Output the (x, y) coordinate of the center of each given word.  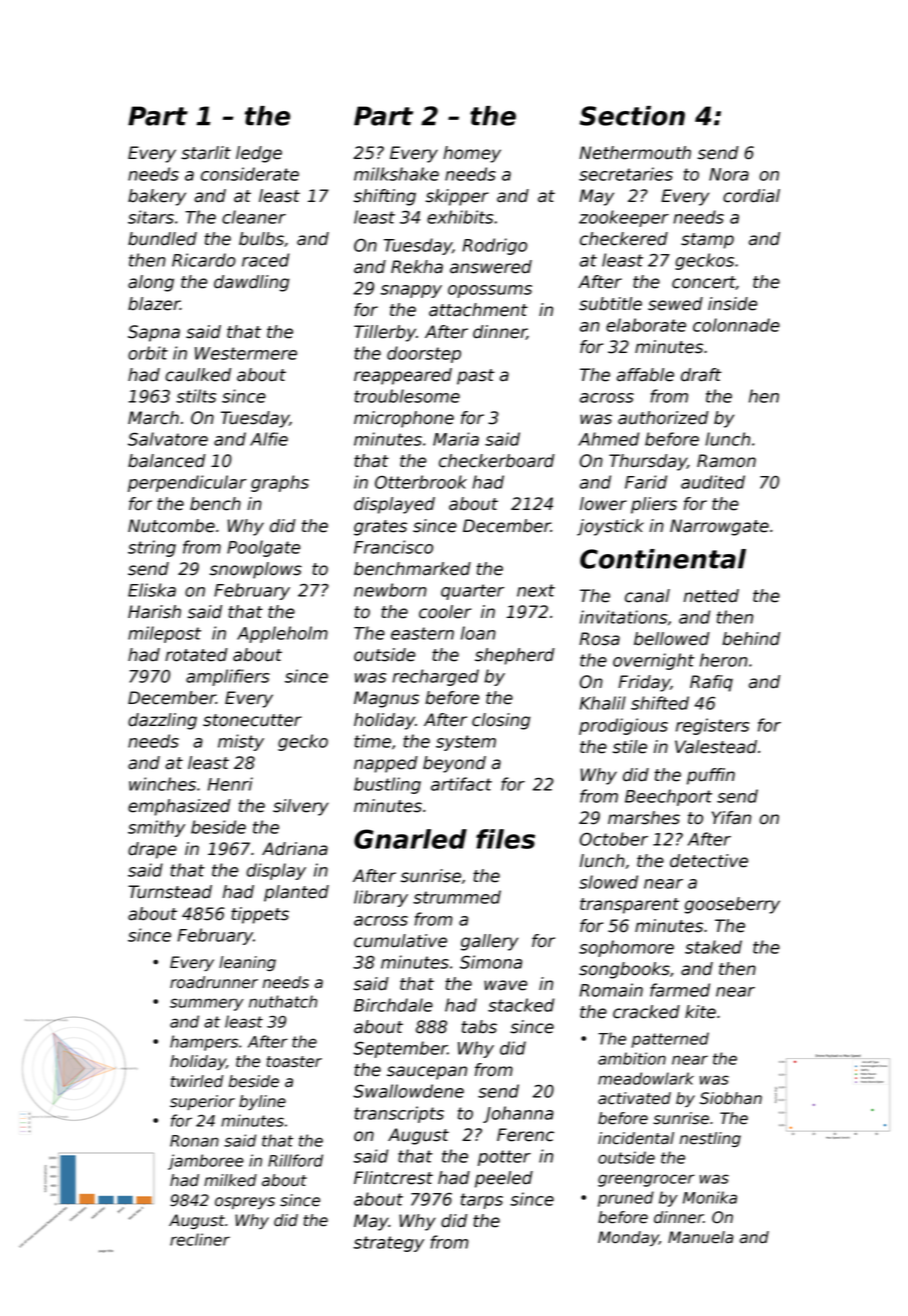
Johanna (518, 1114)
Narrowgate (719, 527)
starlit (206, 153)
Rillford (295, 1160)
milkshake (396, 174)
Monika (710, 1197)
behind (751, 639)
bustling (387, 785)
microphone (404, 419)
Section (632, 116)
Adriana (295, 849)
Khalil (602, 703)
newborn (390, 590)
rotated (196, 655)
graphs (280, 483)
